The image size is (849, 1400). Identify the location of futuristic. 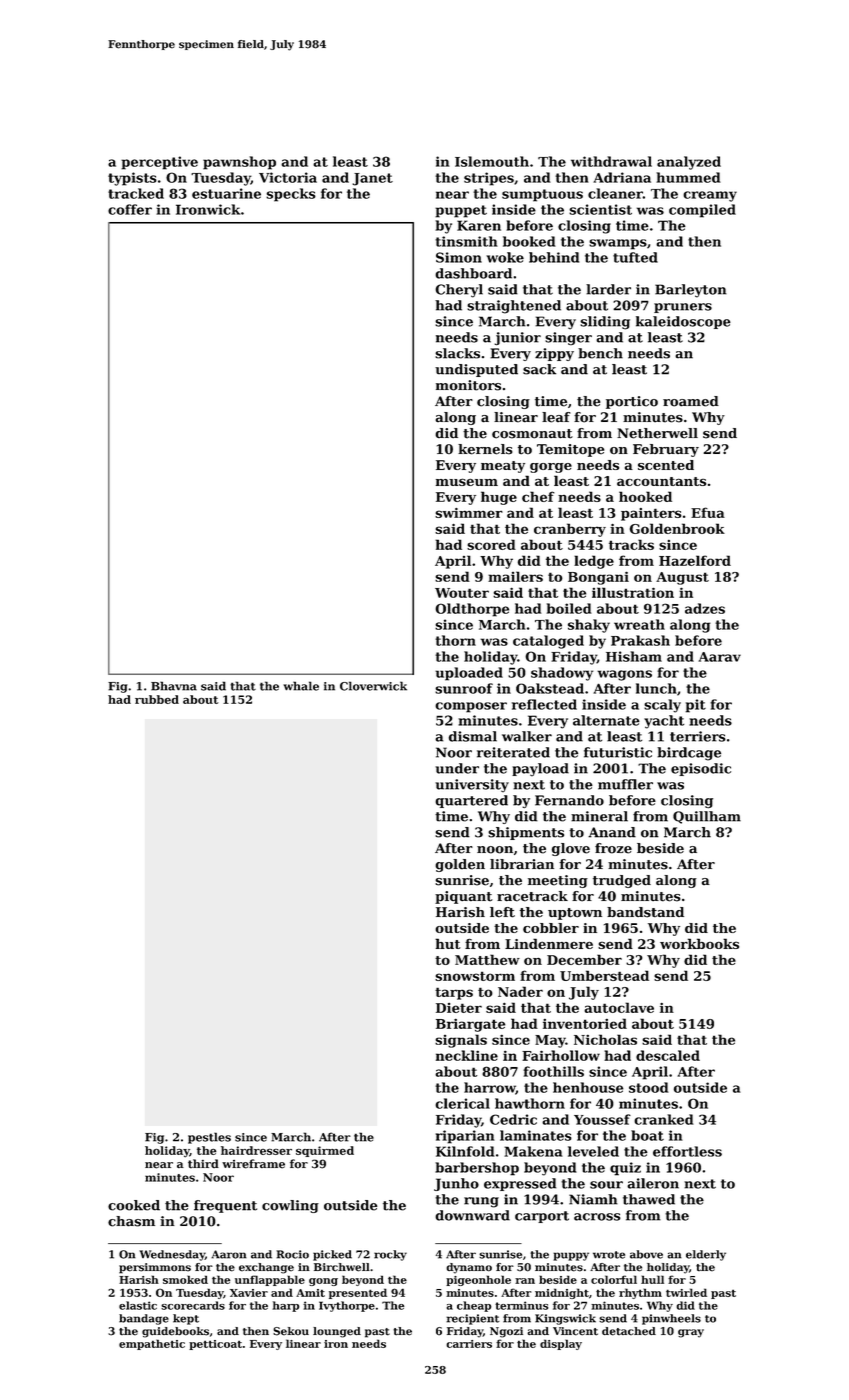
(618, 752).
